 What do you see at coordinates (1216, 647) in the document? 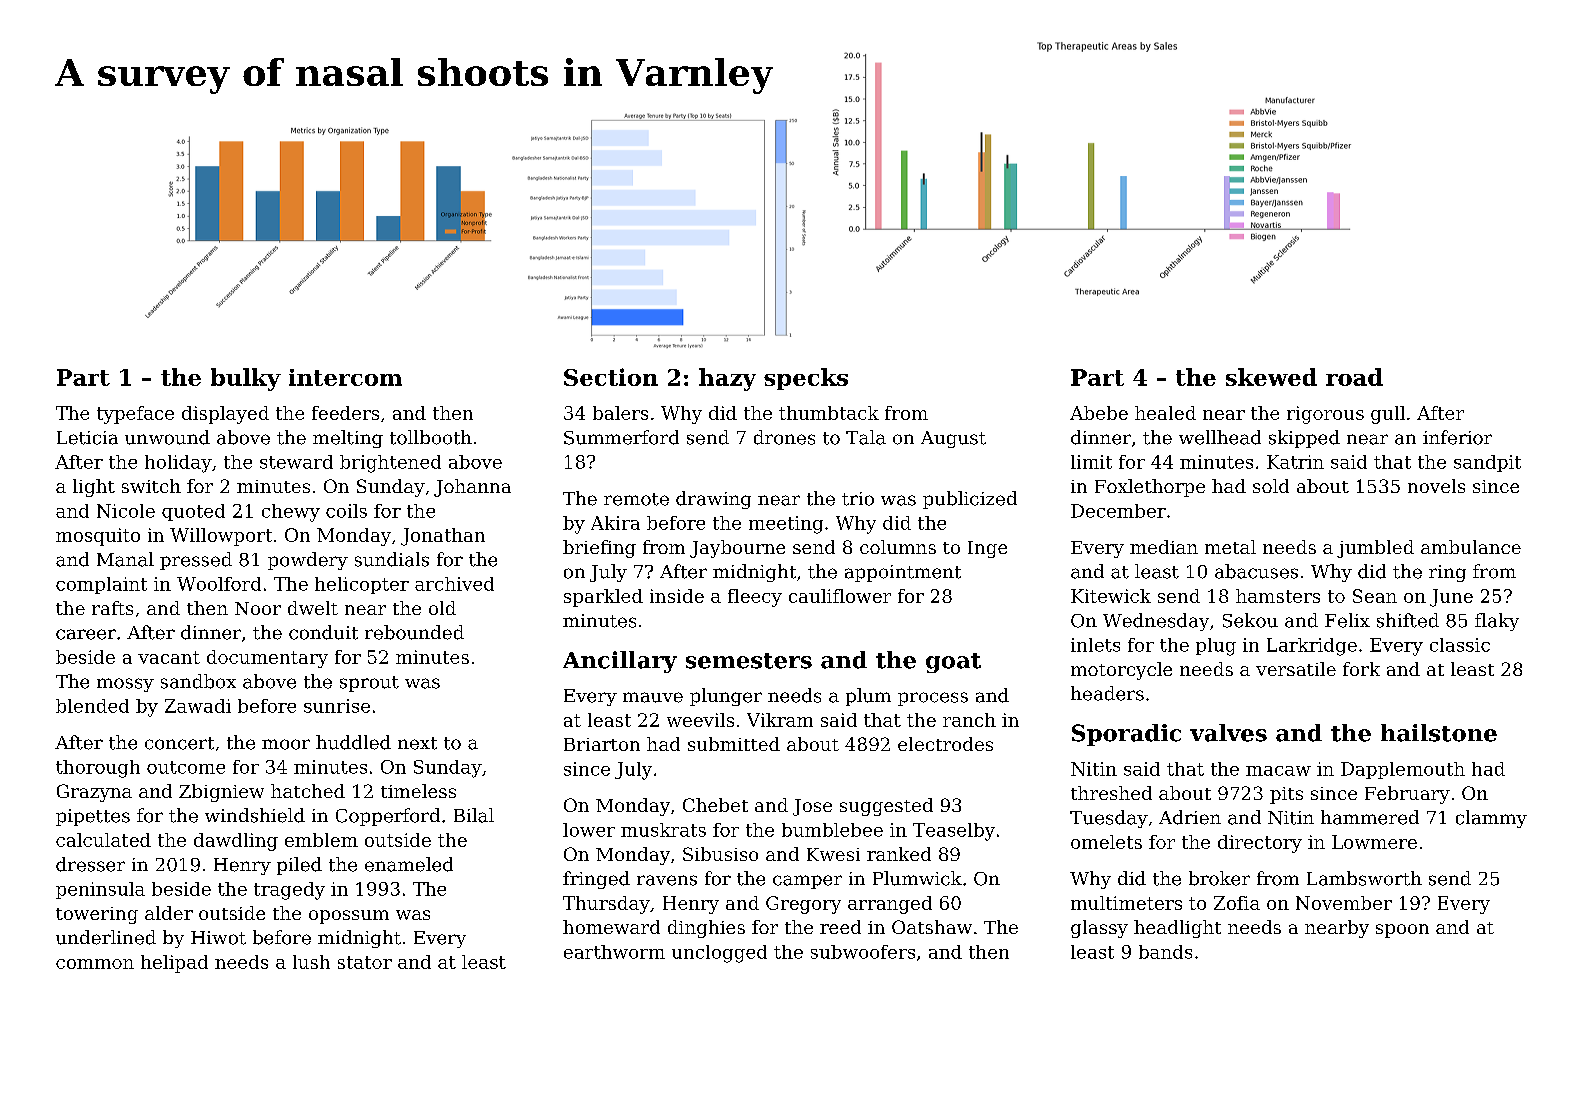
I see `plug` at bounding box center [1216, 647].
